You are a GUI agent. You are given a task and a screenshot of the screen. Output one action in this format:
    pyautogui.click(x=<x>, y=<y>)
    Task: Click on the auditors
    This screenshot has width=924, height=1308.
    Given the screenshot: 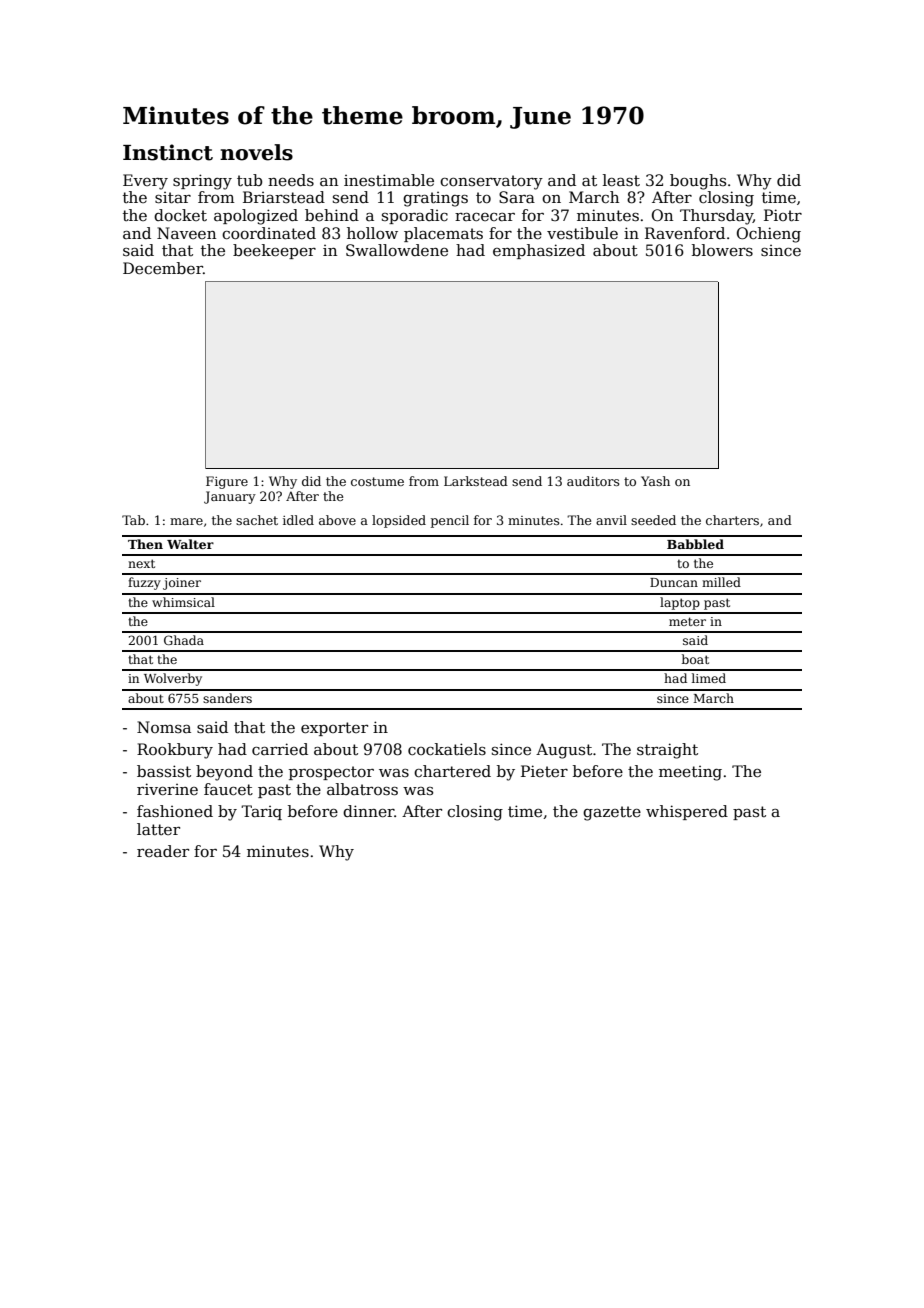 What is the action you would take?
    pyautogui.click(x=593, y=481)
